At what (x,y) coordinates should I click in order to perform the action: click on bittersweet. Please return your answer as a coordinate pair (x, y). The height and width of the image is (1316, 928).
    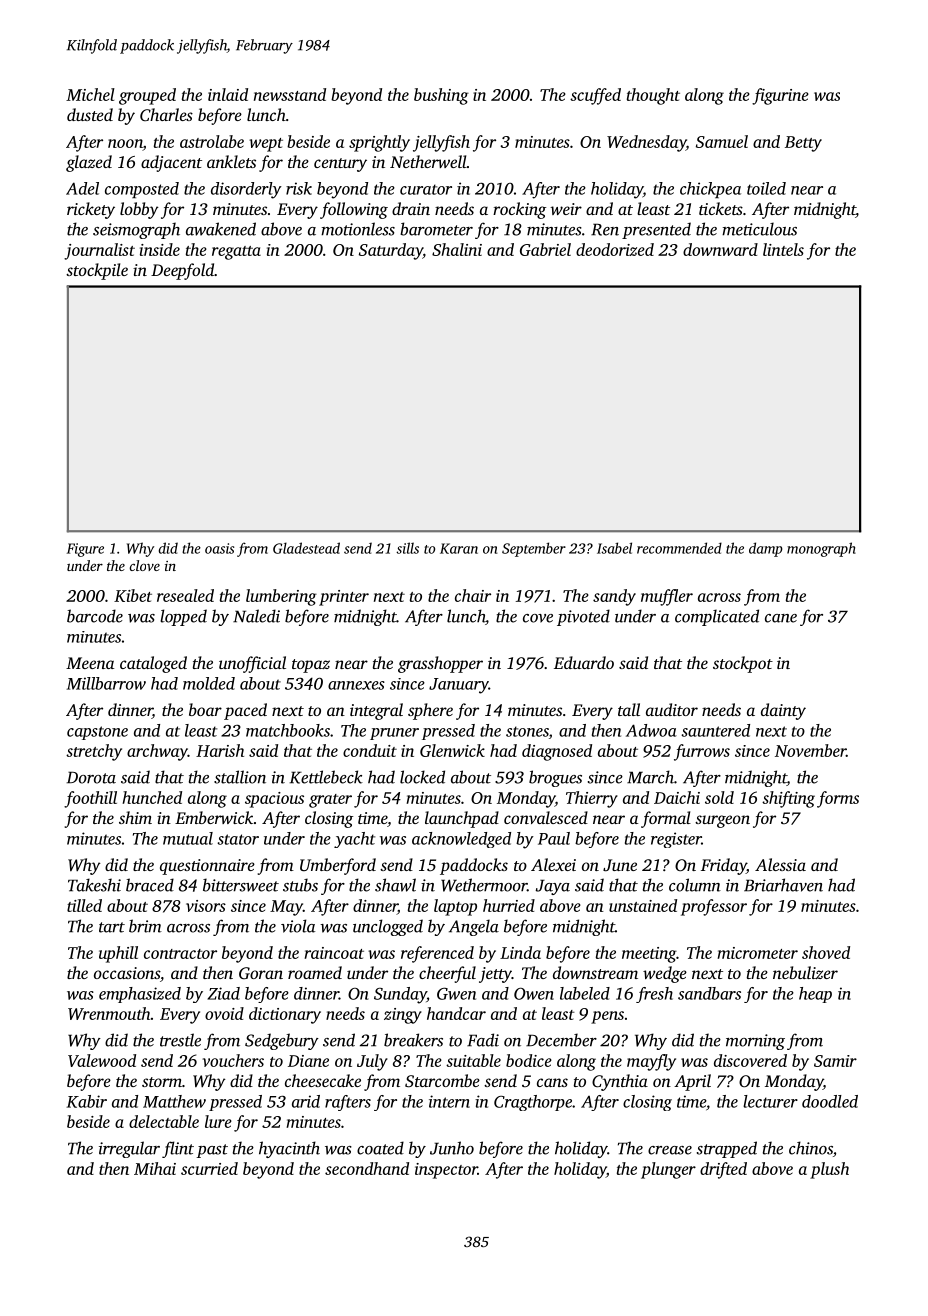
    Looking at the image, I should click on (241, 885).
